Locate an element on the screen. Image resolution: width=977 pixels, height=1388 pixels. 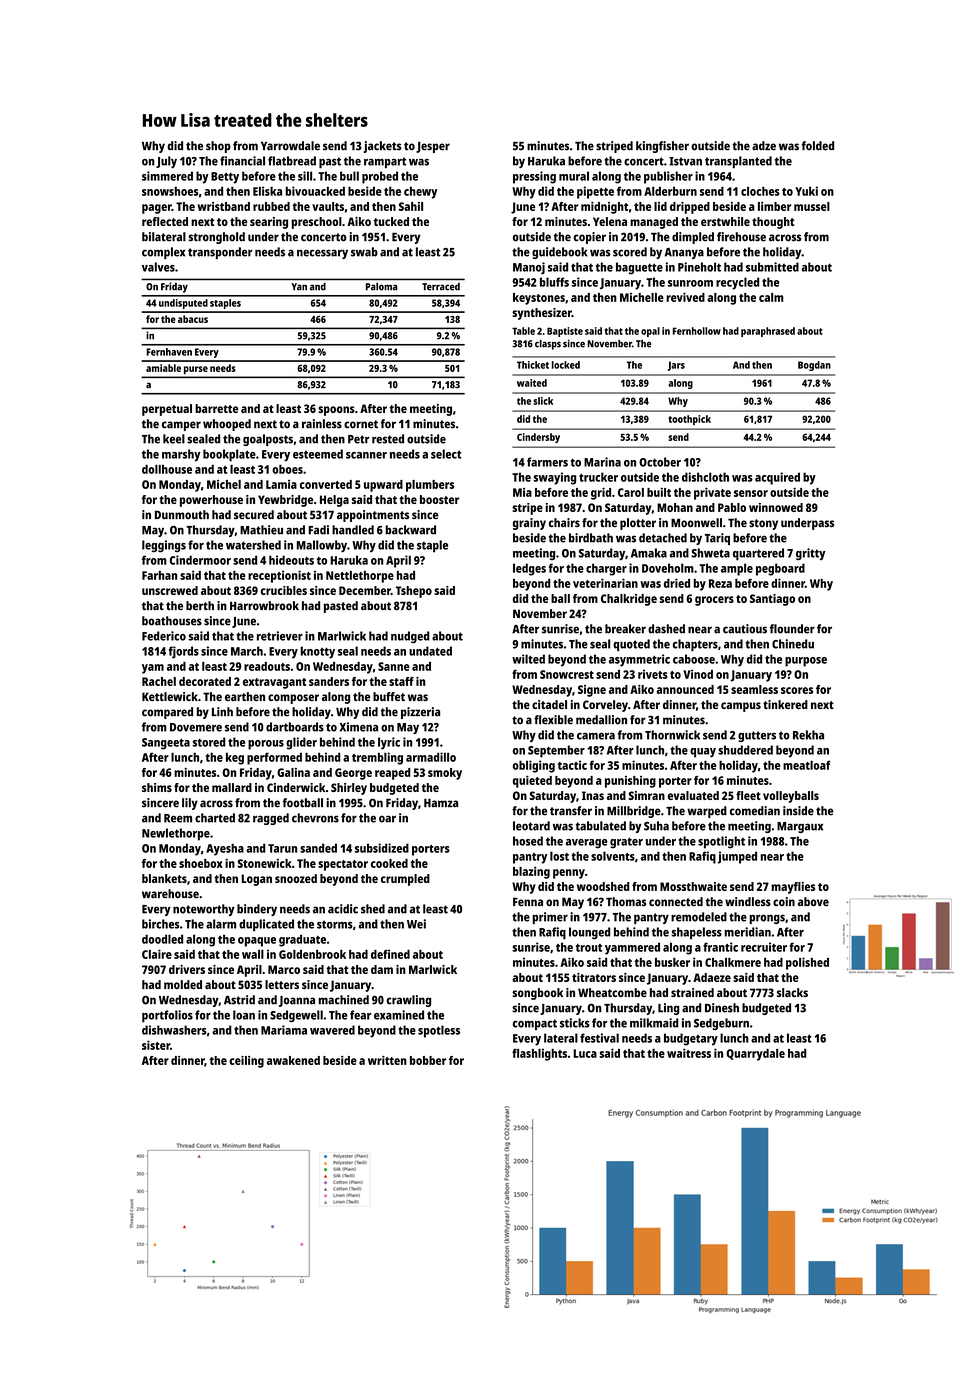
doodled is located at coordinates (162, 939).
